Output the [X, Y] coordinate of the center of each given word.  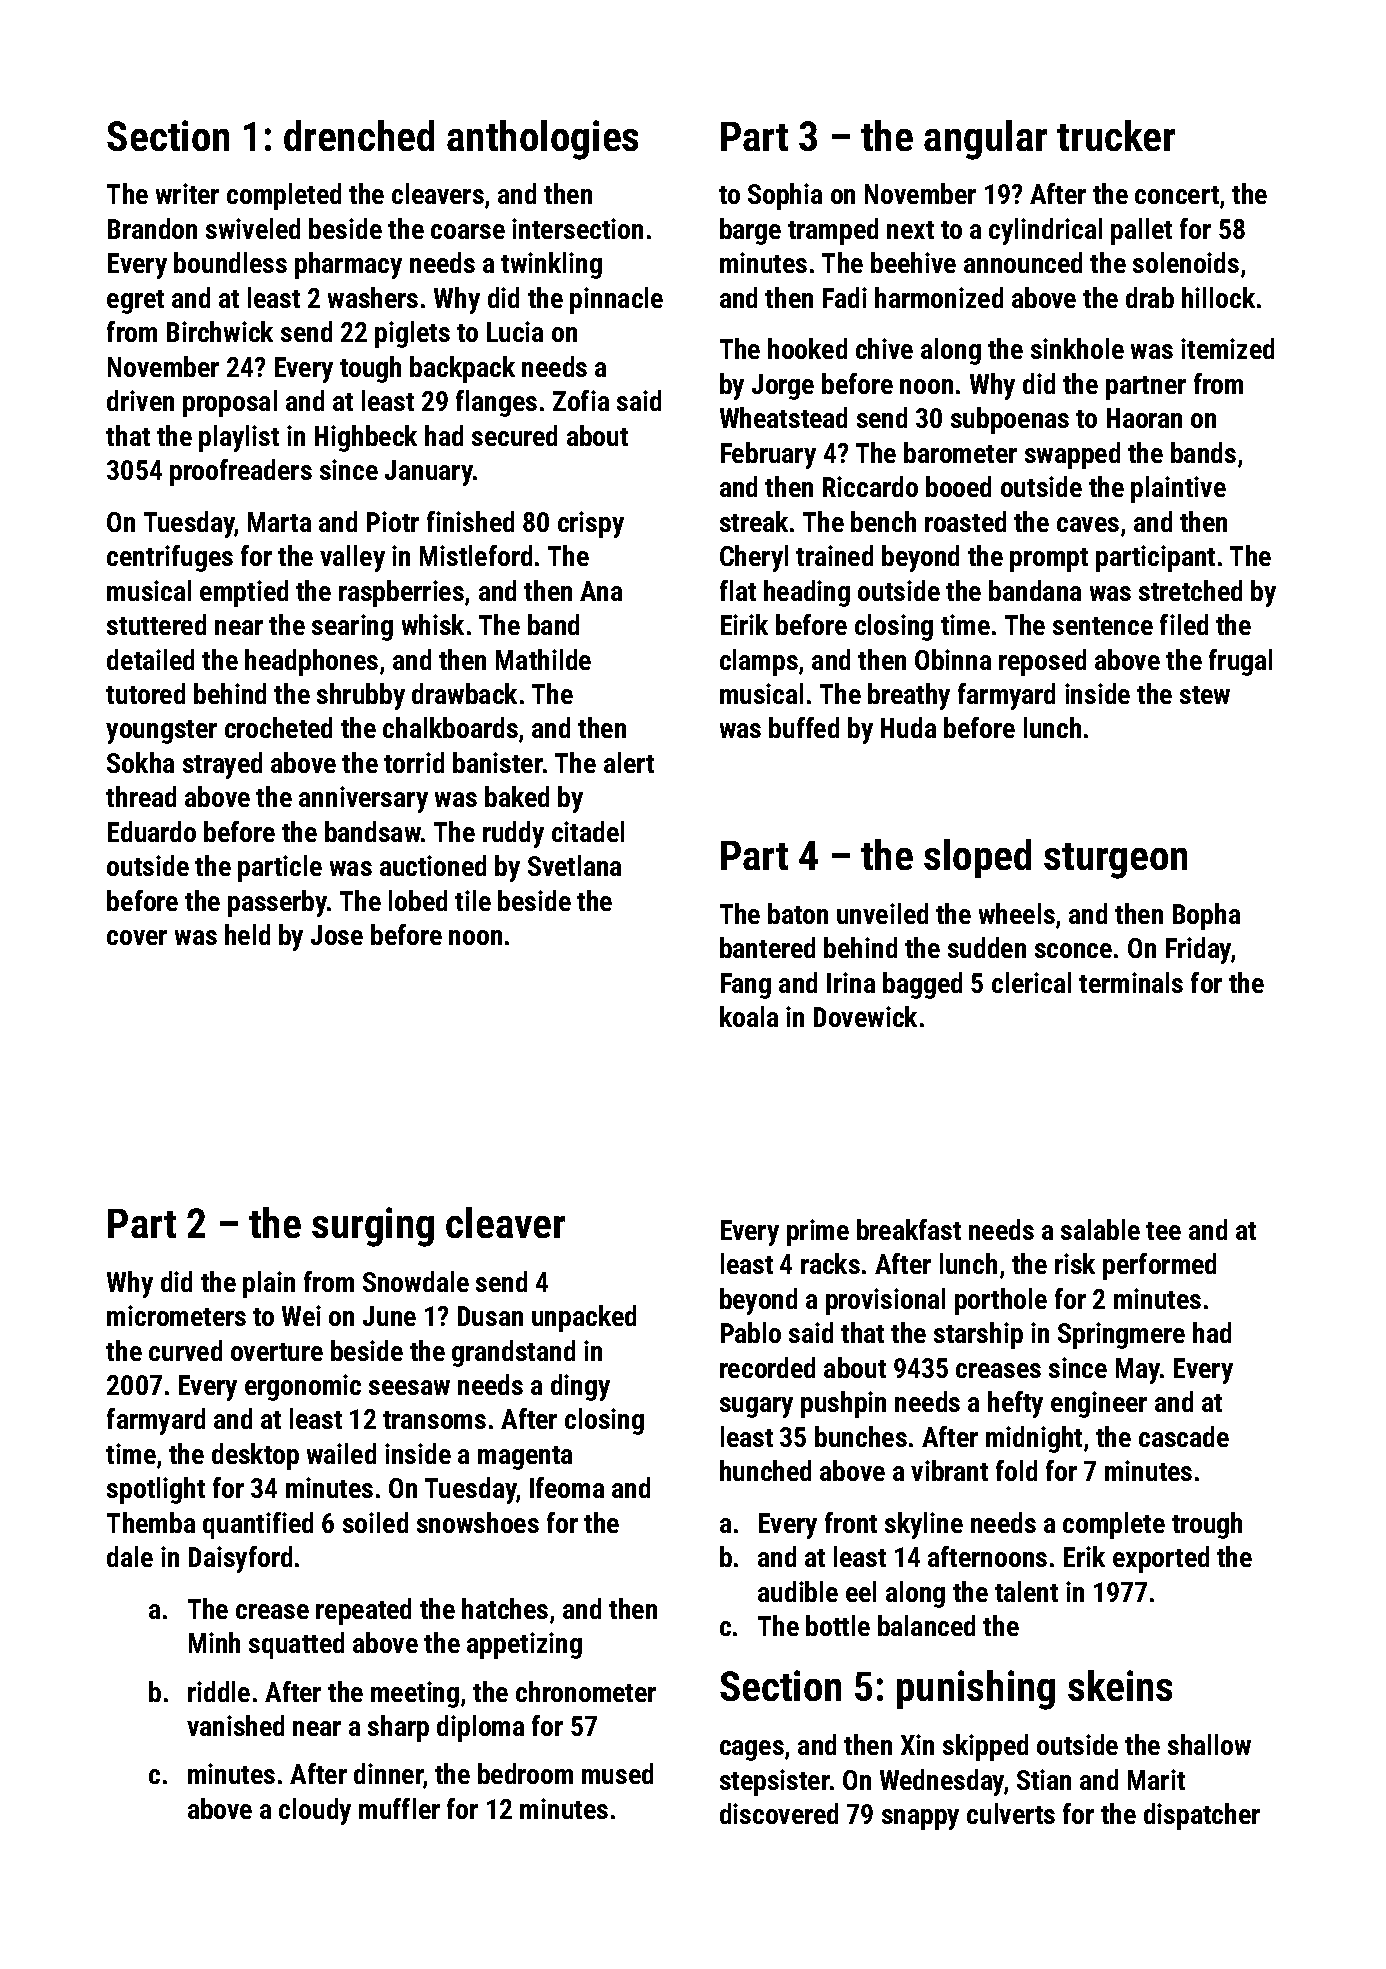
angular [985, 140]
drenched [359, 135]
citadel [588, 831]
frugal [1240, 662]
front [851, 1522]
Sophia [785, 196]
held [247, 934]
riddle [219, 1691]
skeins [1120, 1685]
